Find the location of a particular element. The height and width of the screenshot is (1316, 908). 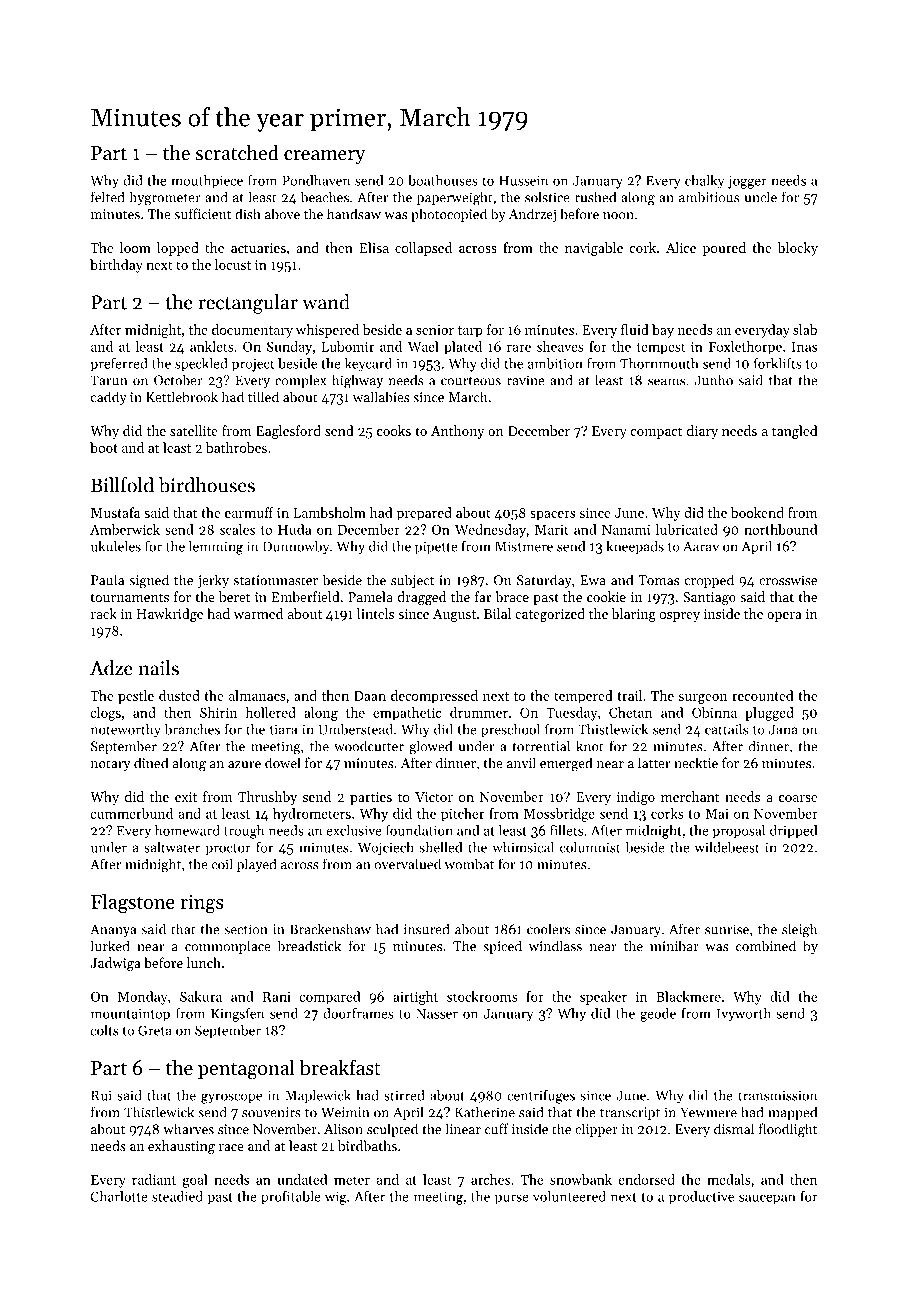

Lambsholm is located at coordinates (329, 512).
